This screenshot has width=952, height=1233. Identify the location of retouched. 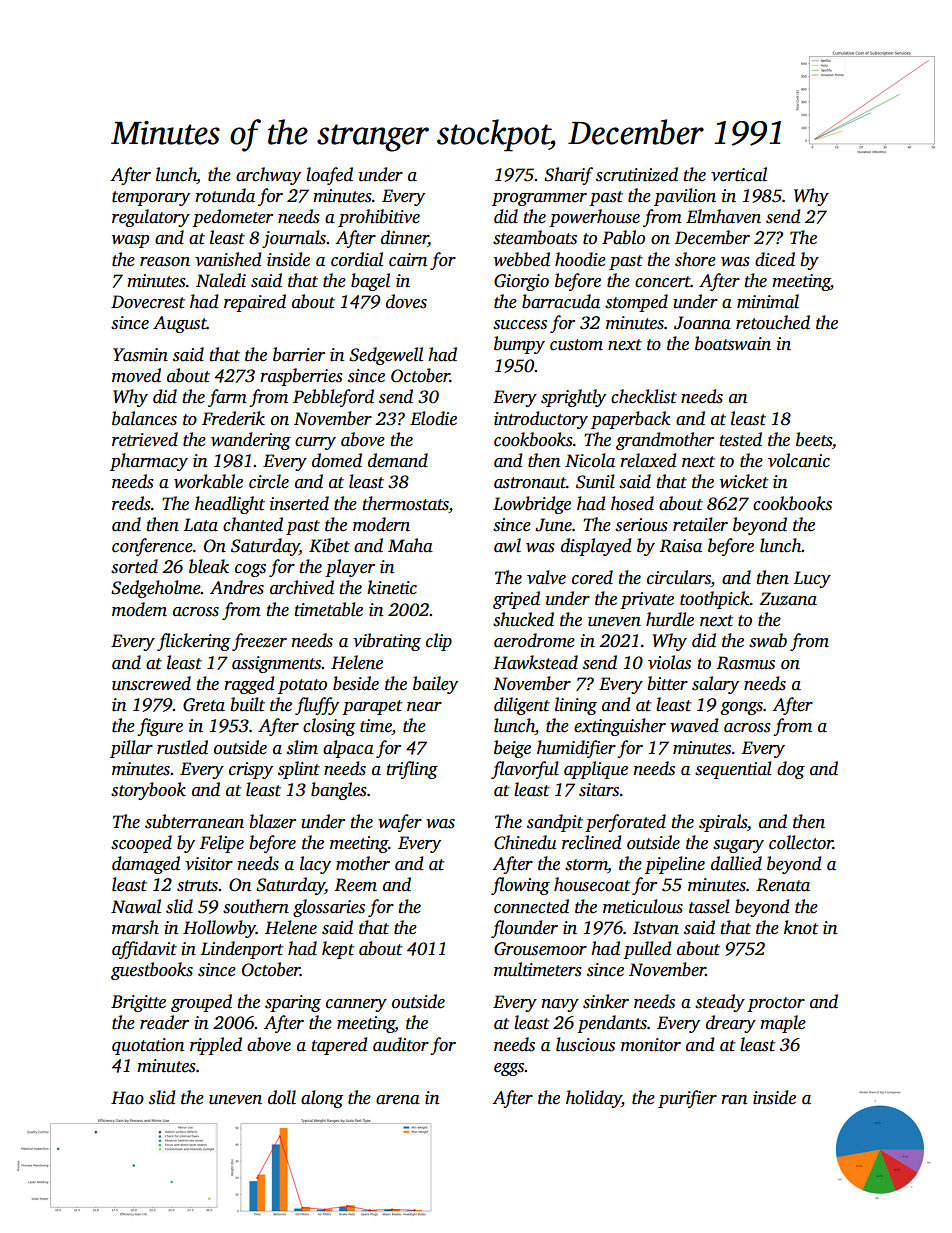
(773, 322).
